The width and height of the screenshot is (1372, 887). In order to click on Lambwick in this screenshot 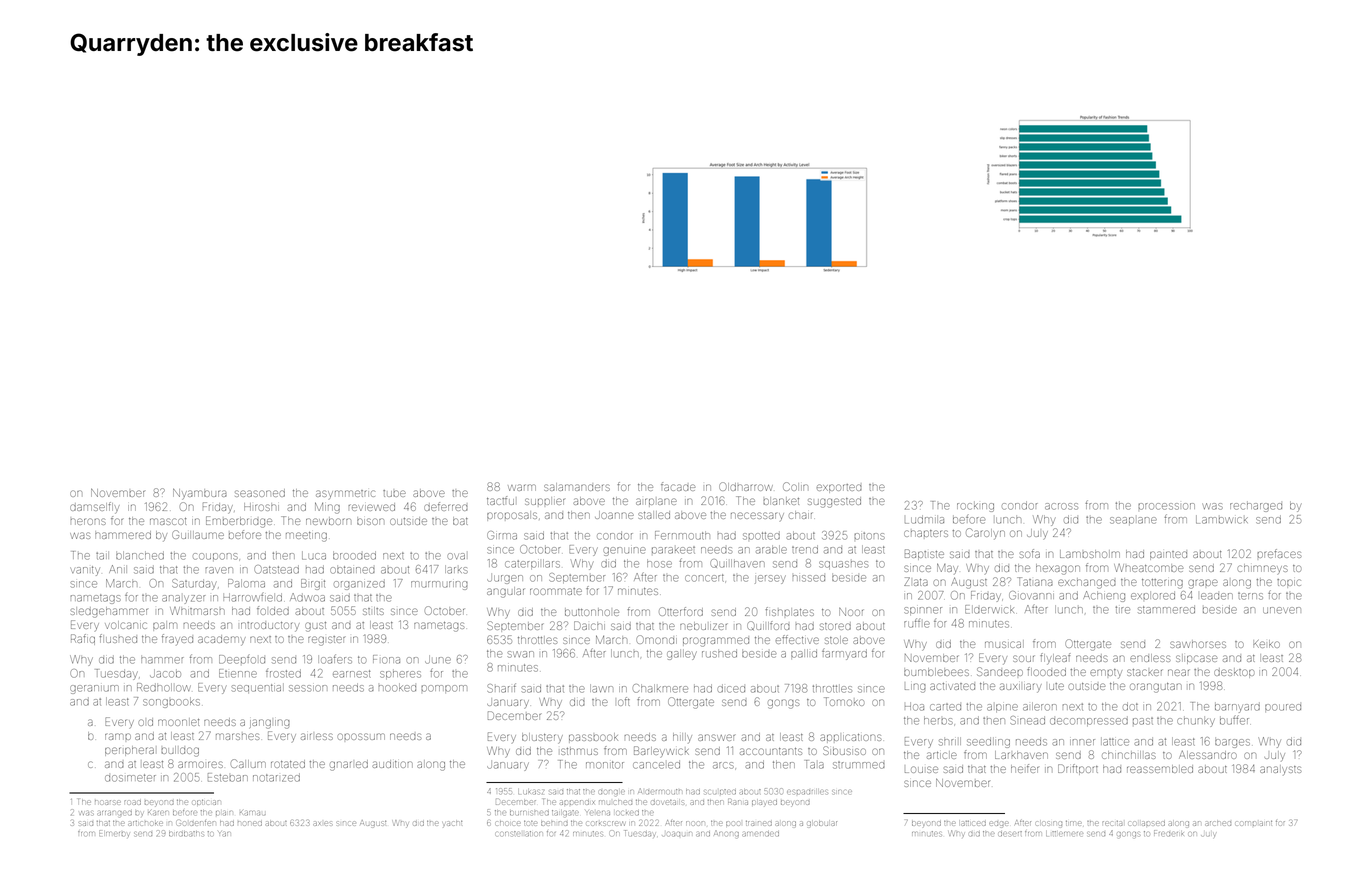, I will do `click(1222, 519)`.
